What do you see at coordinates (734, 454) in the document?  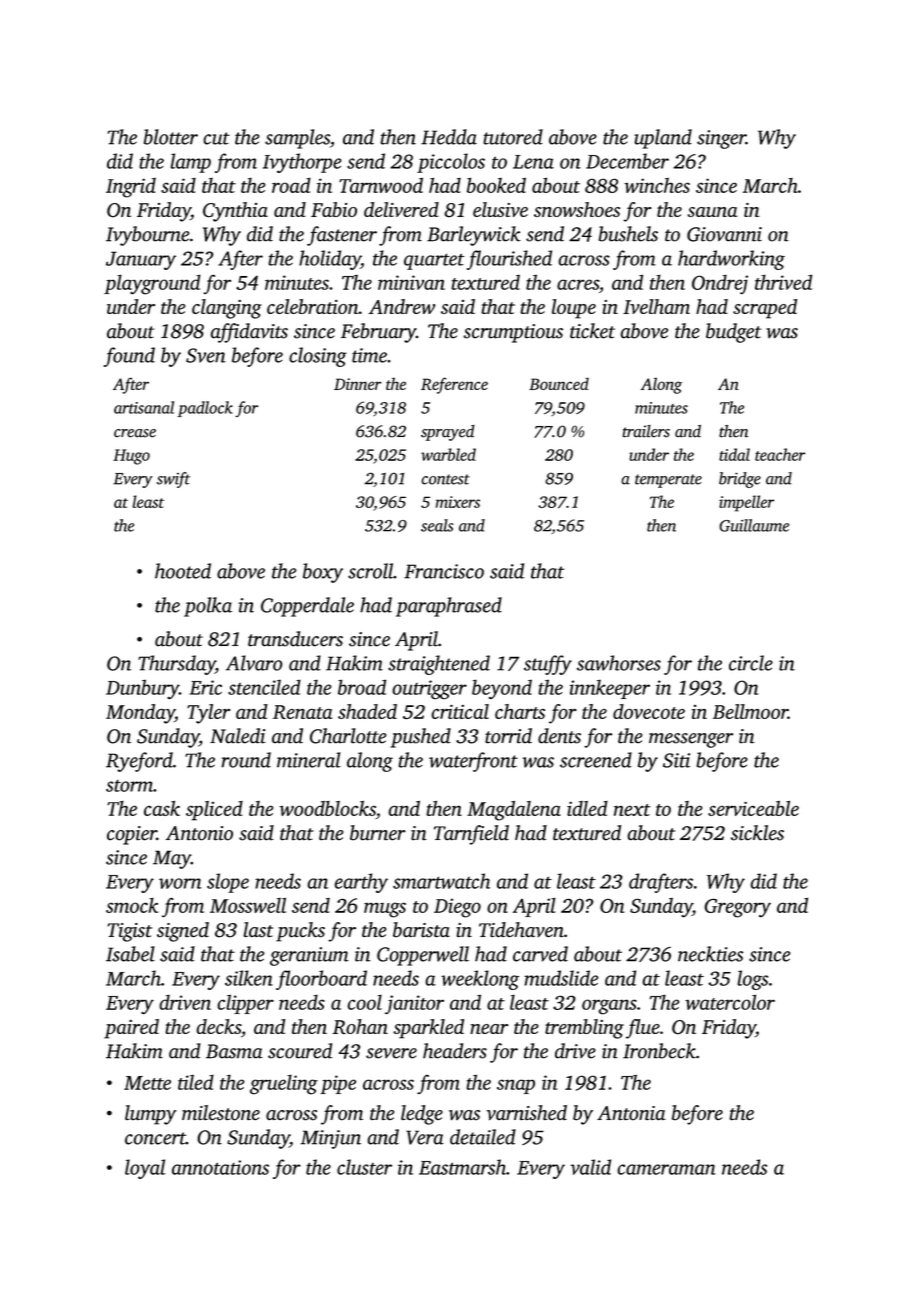 I see `tidal` at bounding box center [734, 454].
